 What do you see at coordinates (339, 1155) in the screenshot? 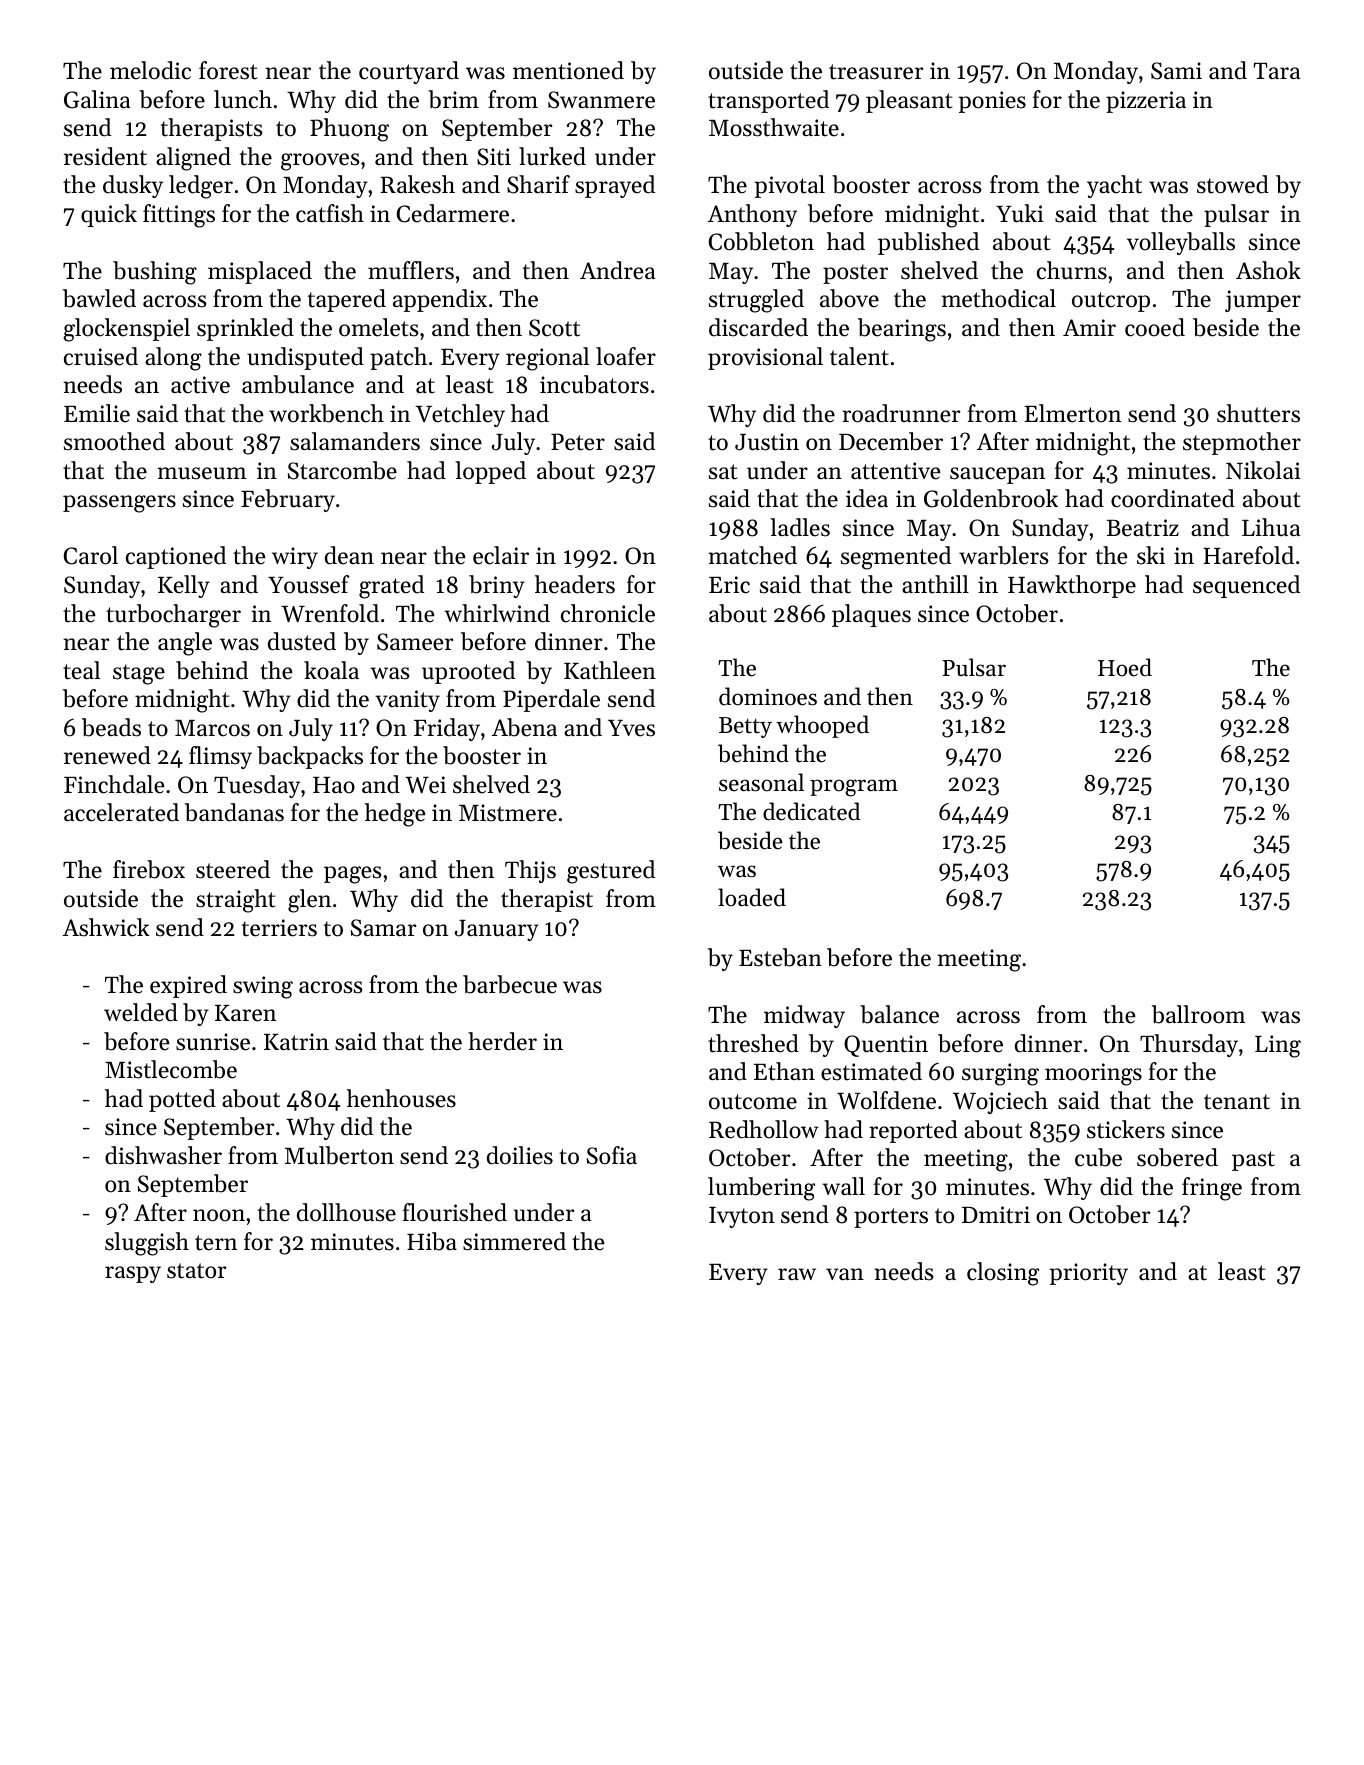
I see `Mulberton` at bounding box center [339, 1155].
